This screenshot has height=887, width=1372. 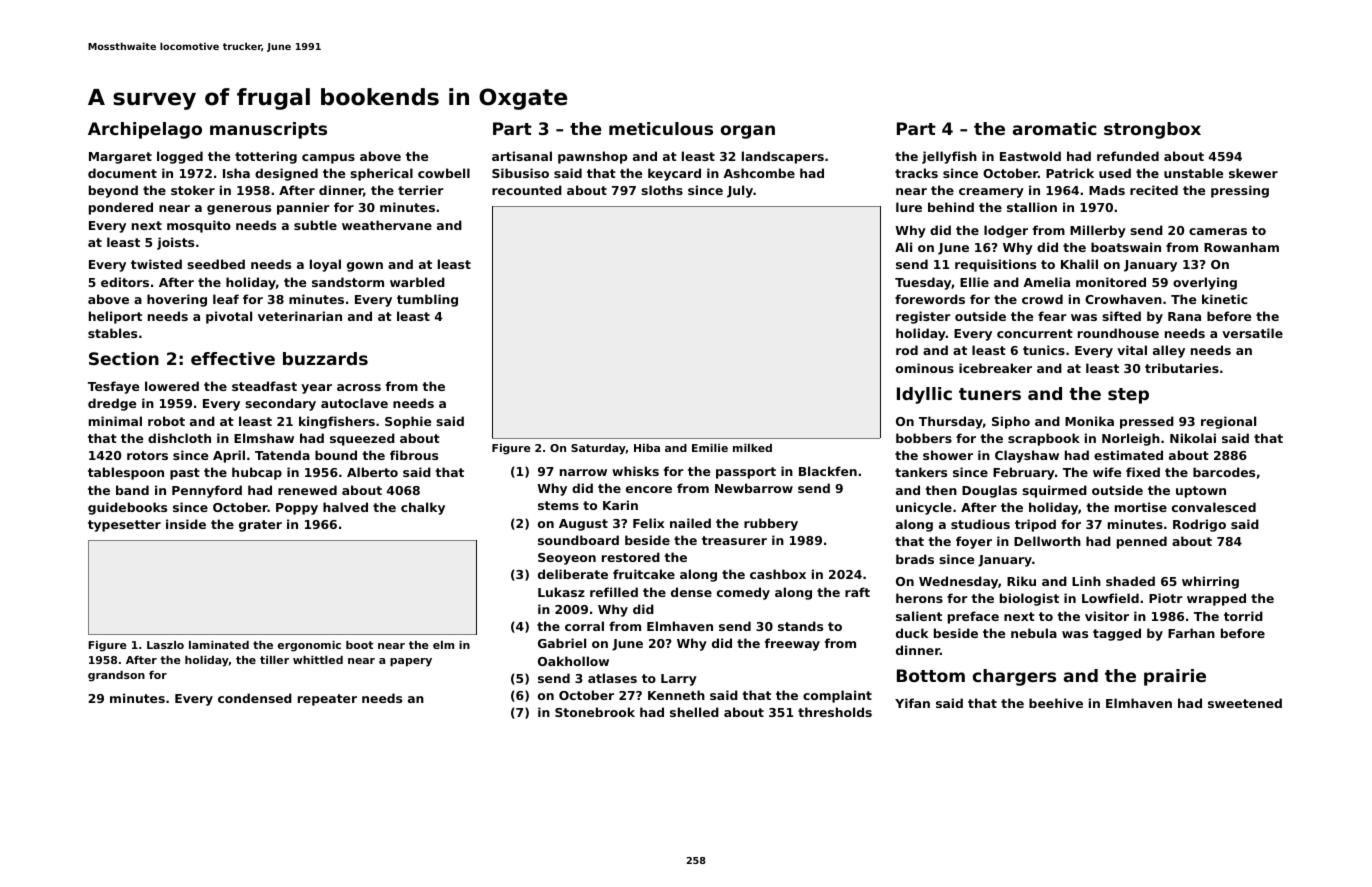 What do you see at coordinates (1182, 368) in the screenshot?
I see `tributaries` at bounding box center [1182, 368].
